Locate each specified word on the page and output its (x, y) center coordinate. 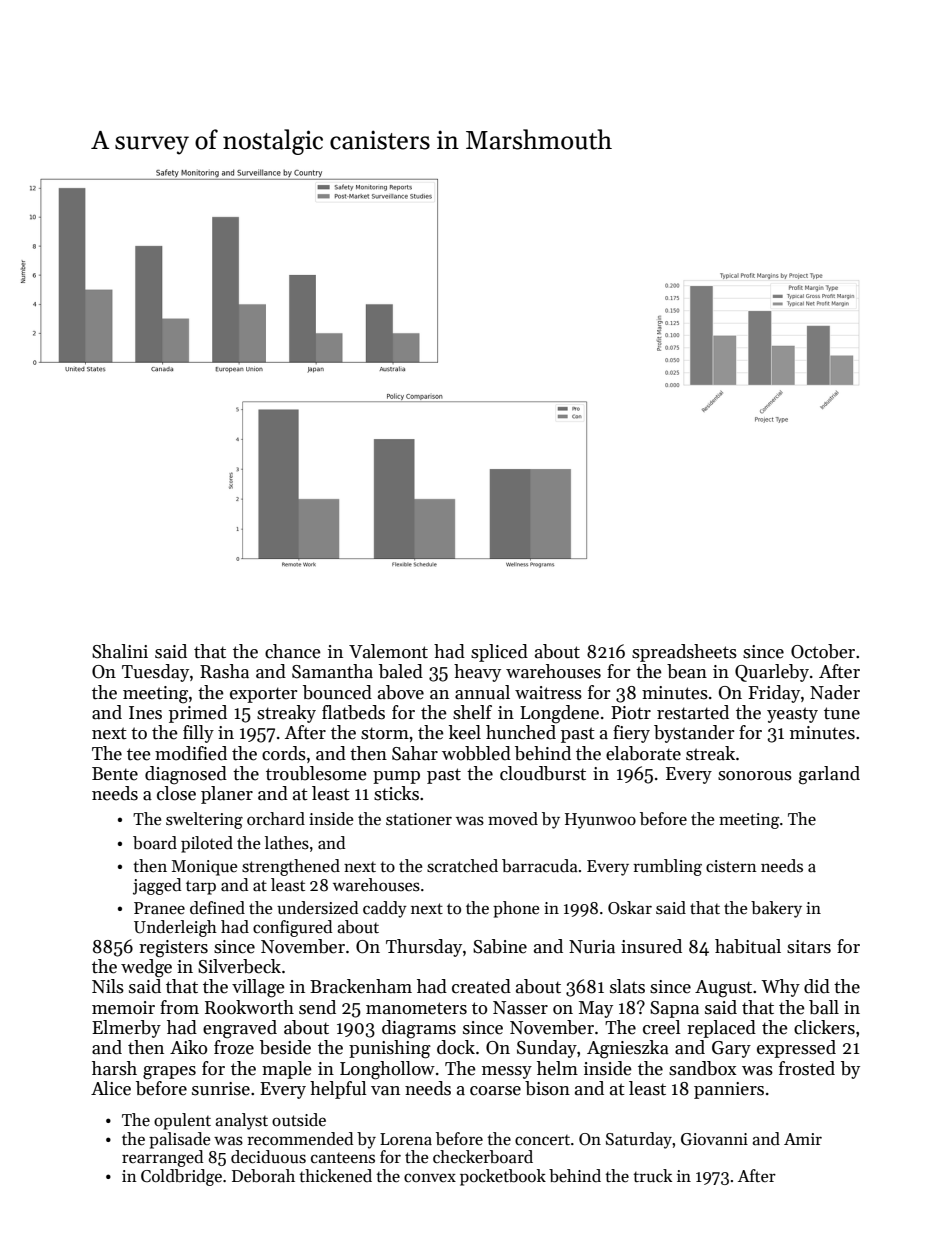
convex (430, 1178)
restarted (693, 712)
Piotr (631, 713)
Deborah (263, 1176)
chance (293, 651)
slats (627, 986)
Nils (108, 986)
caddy (385, 909)
